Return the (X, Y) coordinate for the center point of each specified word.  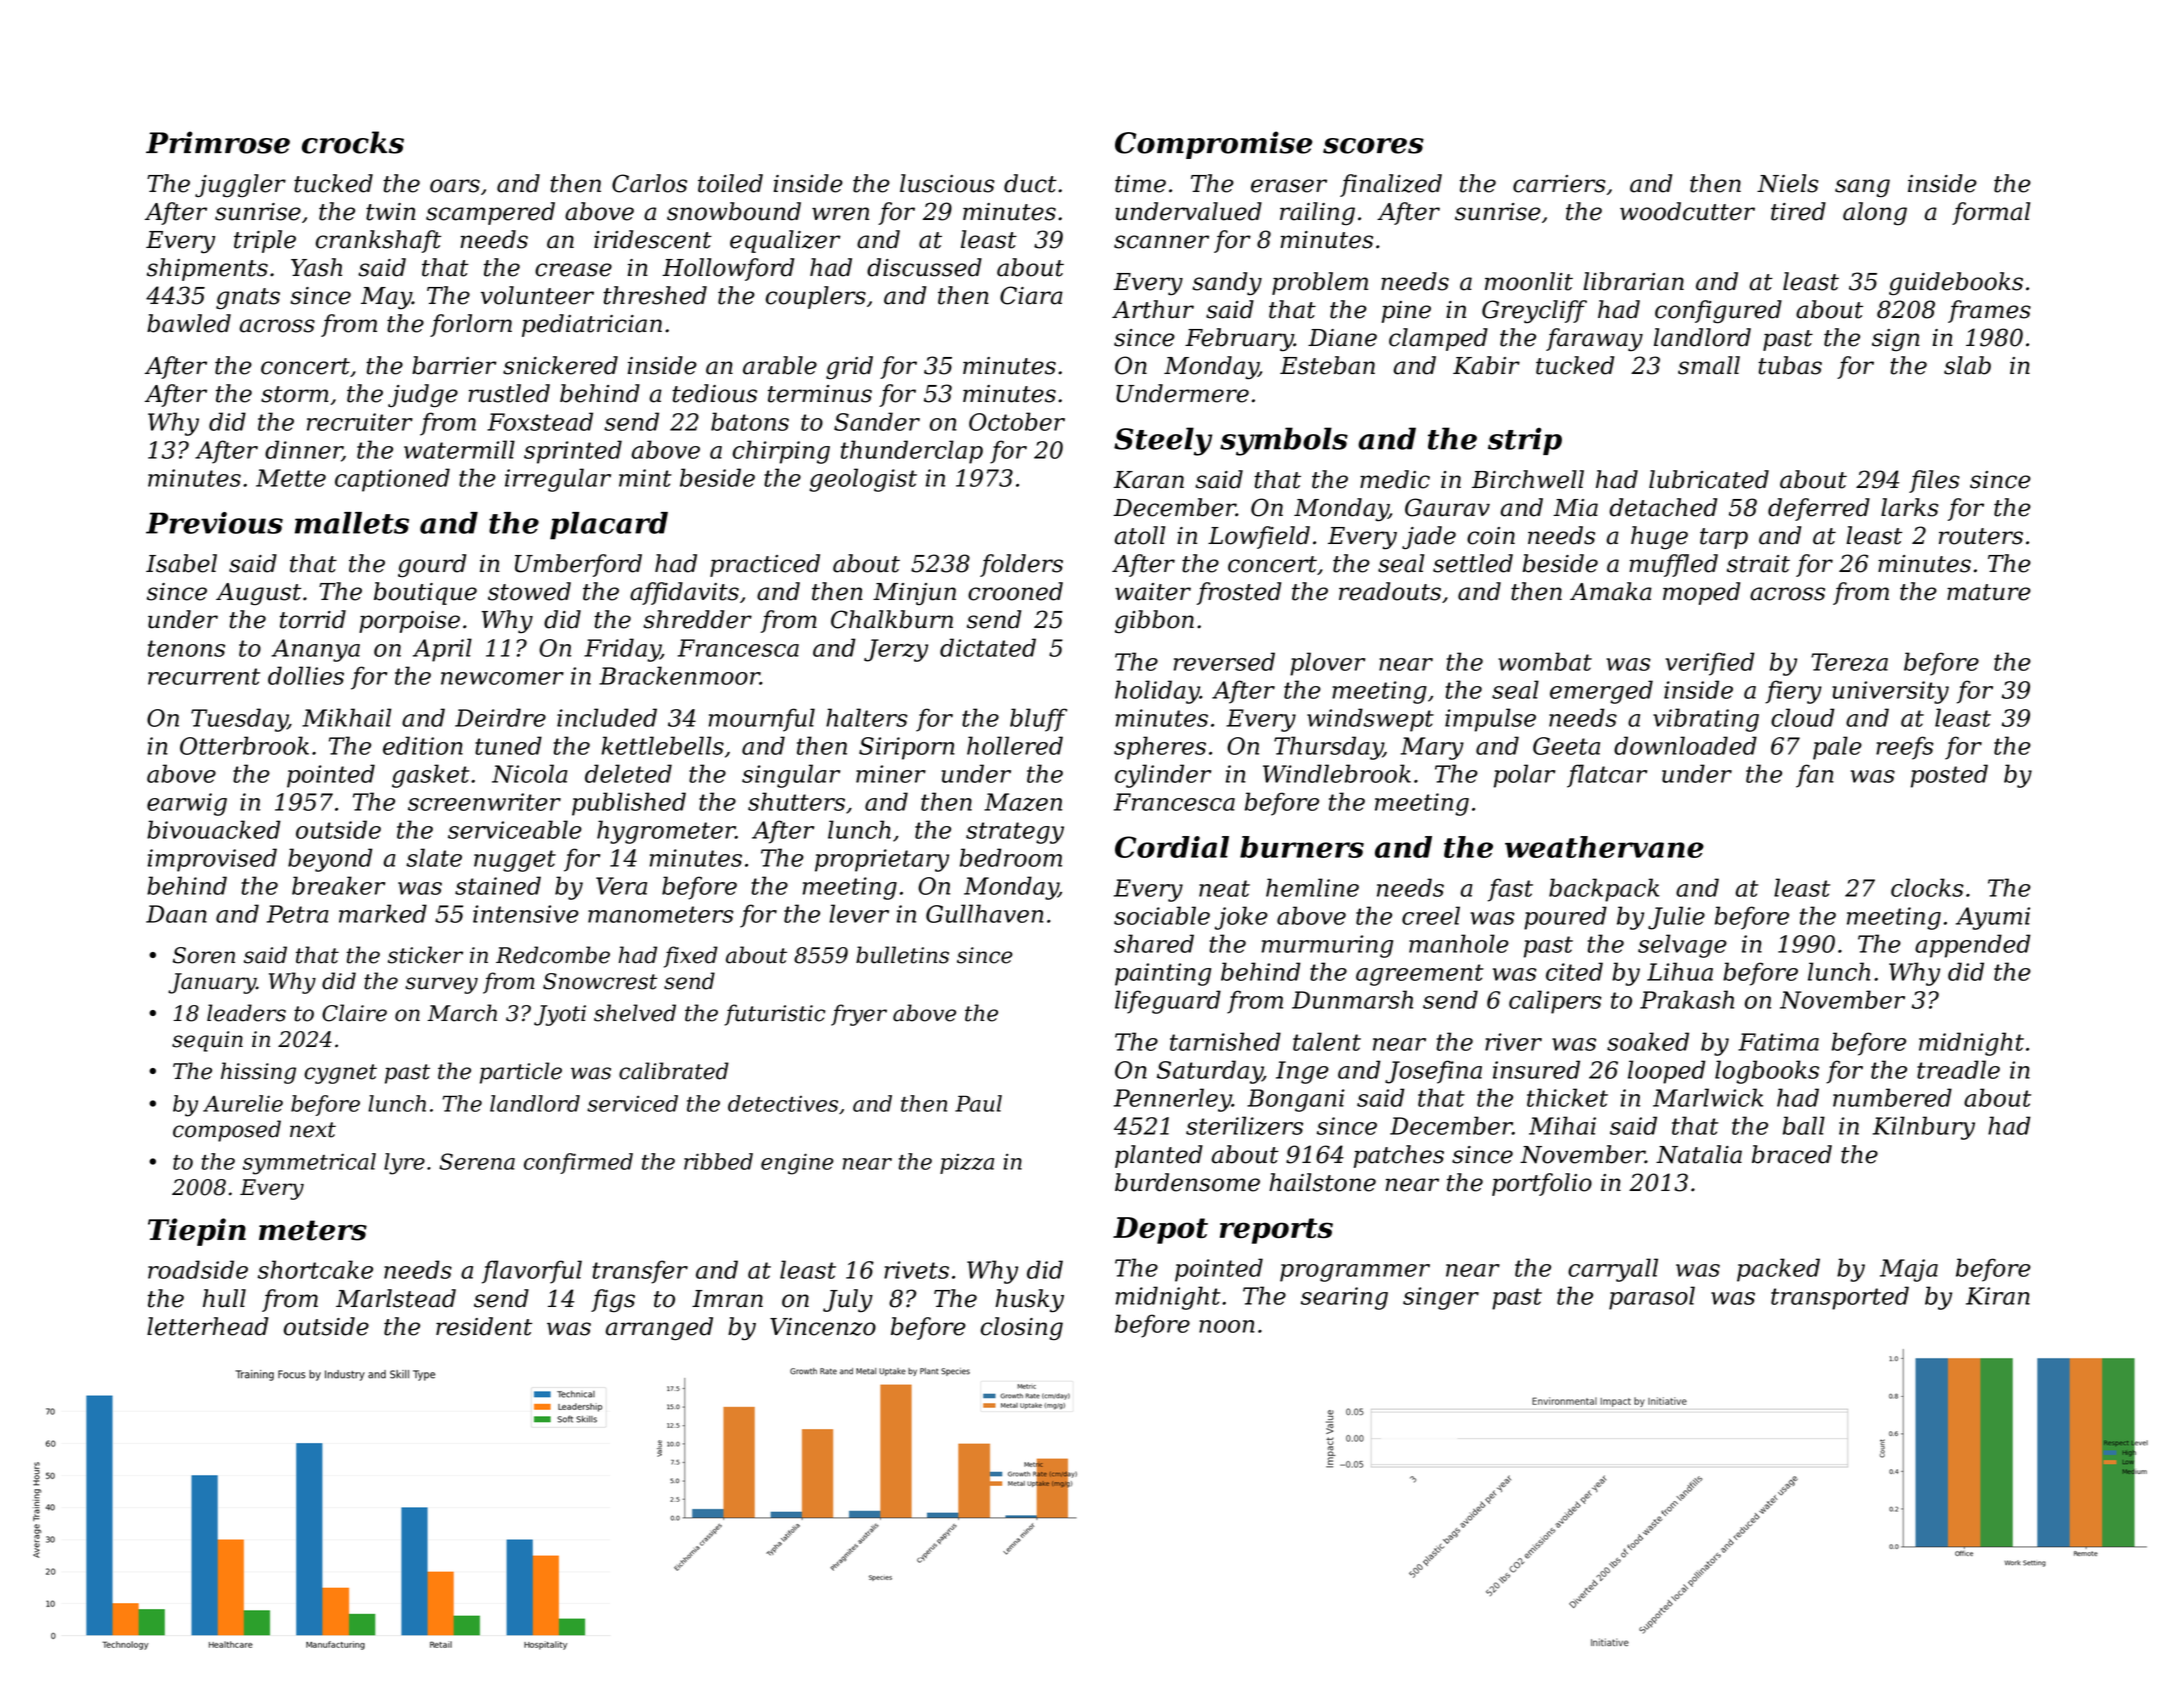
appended (1973, 946)
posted (1949, 776)
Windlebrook (1337, 773)
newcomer (502, 678)
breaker (338, 885)
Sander (877, 421)
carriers (1559, 184)
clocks (1927, 887)
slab (1967, 365)
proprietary (882, 860)
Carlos (649, 183)
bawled (189, 323)
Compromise (1213, 145)
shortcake (315, 1269)
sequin (207, 1041)
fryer (859, 1015)
